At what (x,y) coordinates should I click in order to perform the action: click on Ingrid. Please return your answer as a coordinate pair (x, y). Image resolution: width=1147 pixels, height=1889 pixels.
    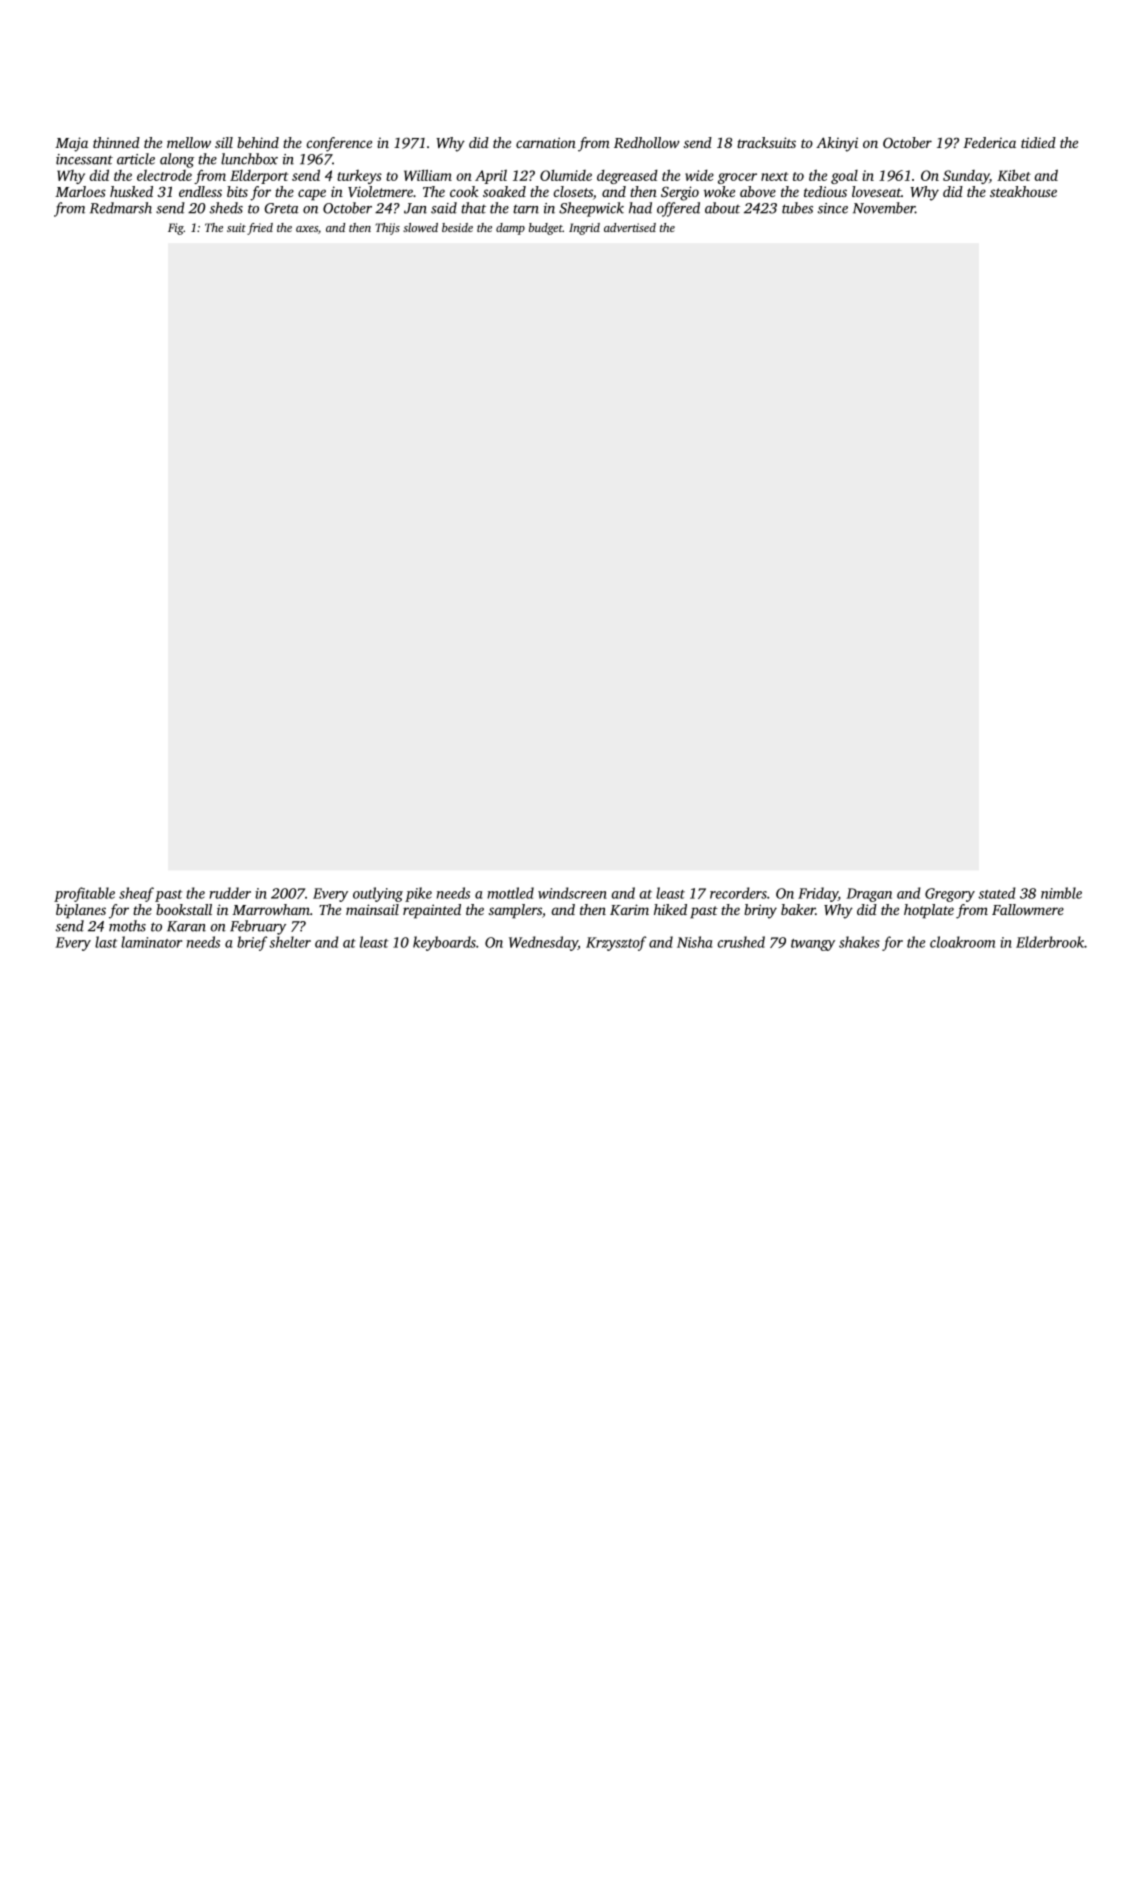
    Looking at the image, I should click on (584, 229).
